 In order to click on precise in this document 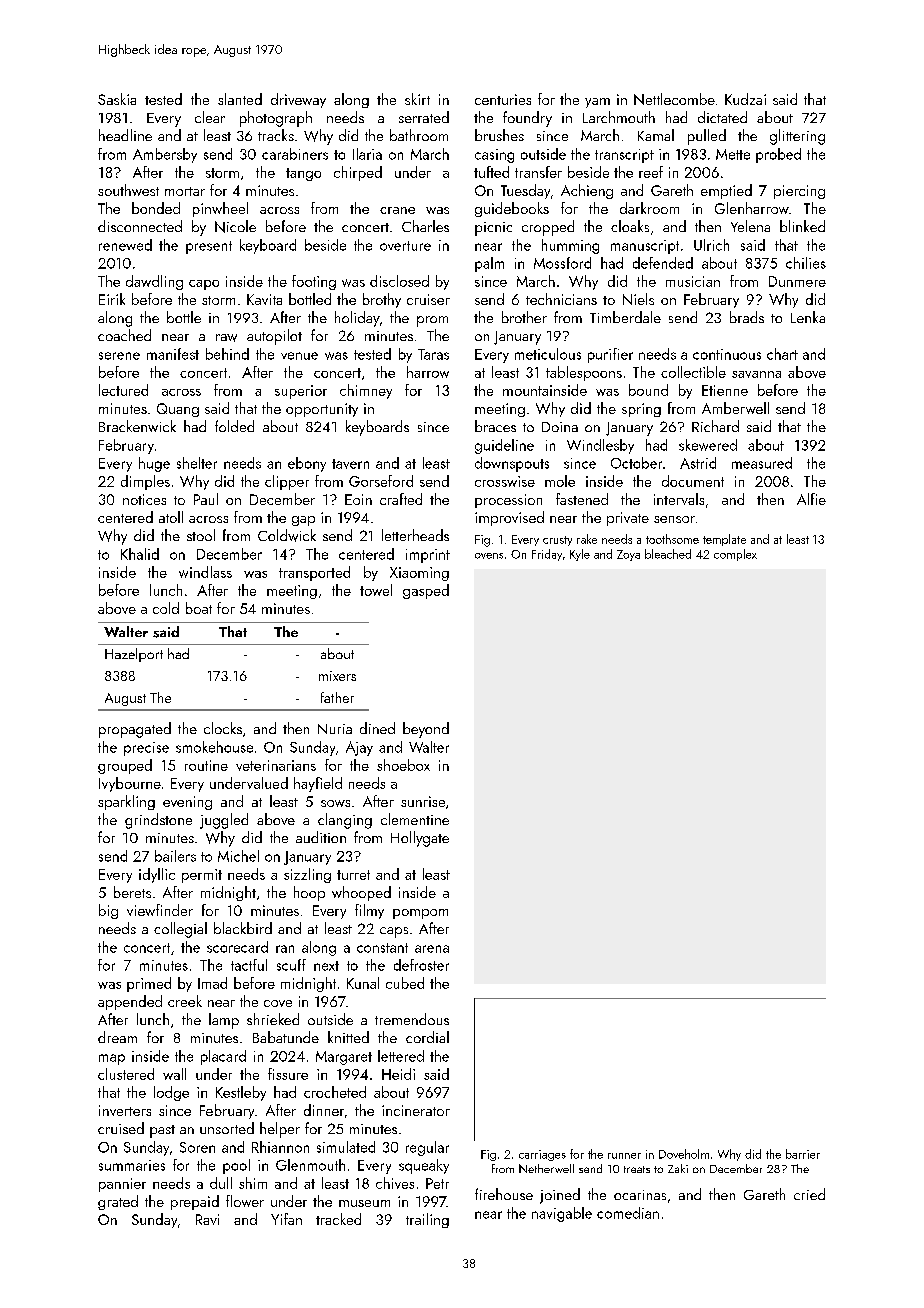, I will do `click(146, 749)`.
